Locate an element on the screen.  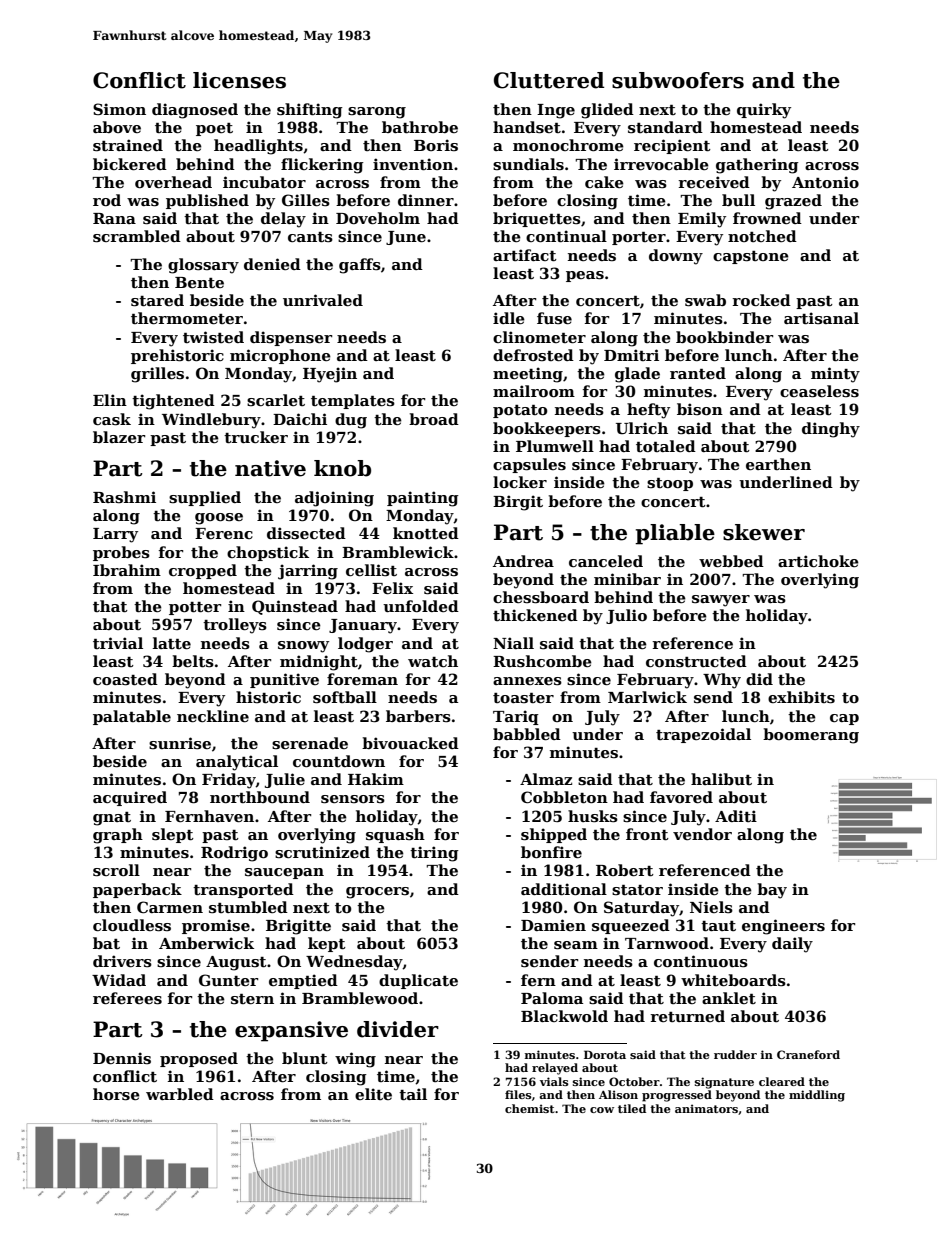
promise is located at coordinates (216, 926).
